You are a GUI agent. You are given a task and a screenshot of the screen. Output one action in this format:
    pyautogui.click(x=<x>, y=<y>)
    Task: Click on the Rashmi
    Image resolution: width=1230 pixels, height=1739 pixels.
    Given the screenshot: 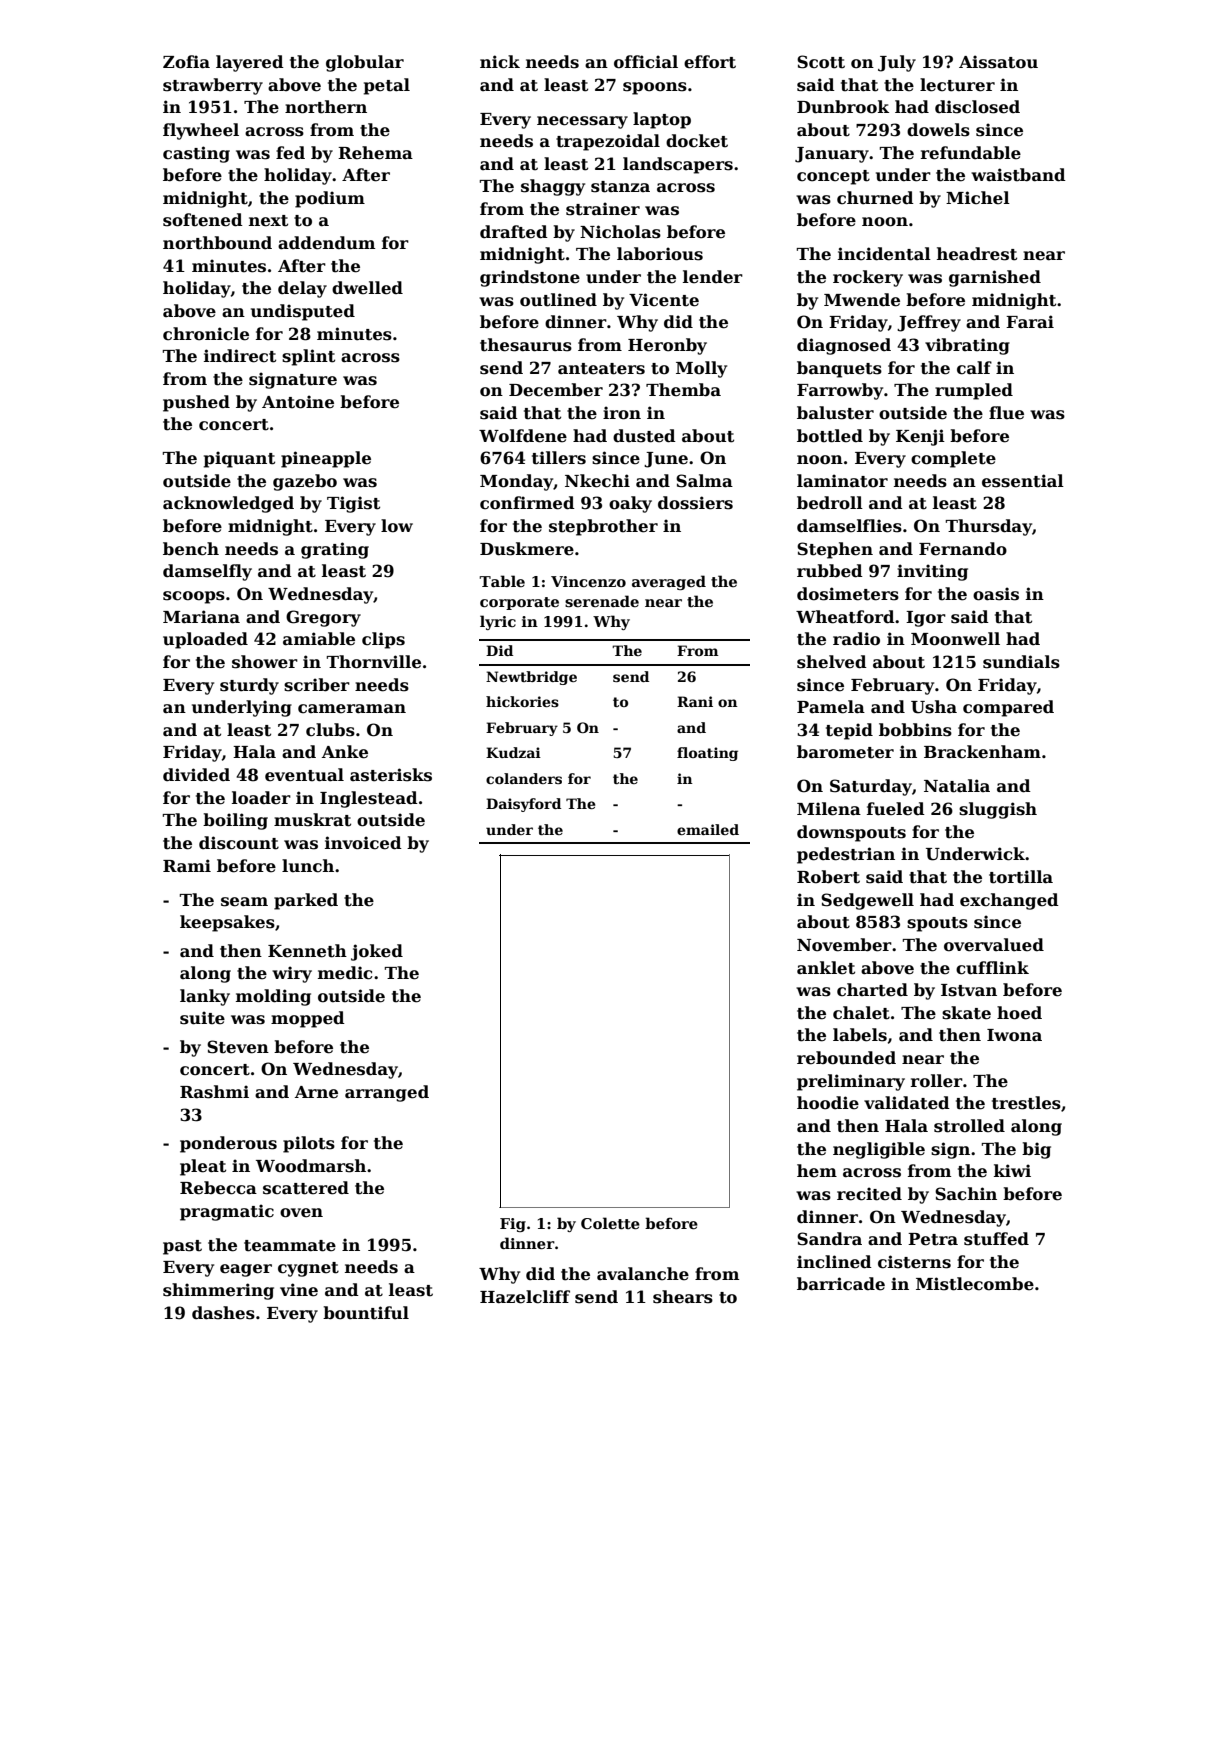 What is the action you would take?
    pyautogui.click(x=214, y=1092)
